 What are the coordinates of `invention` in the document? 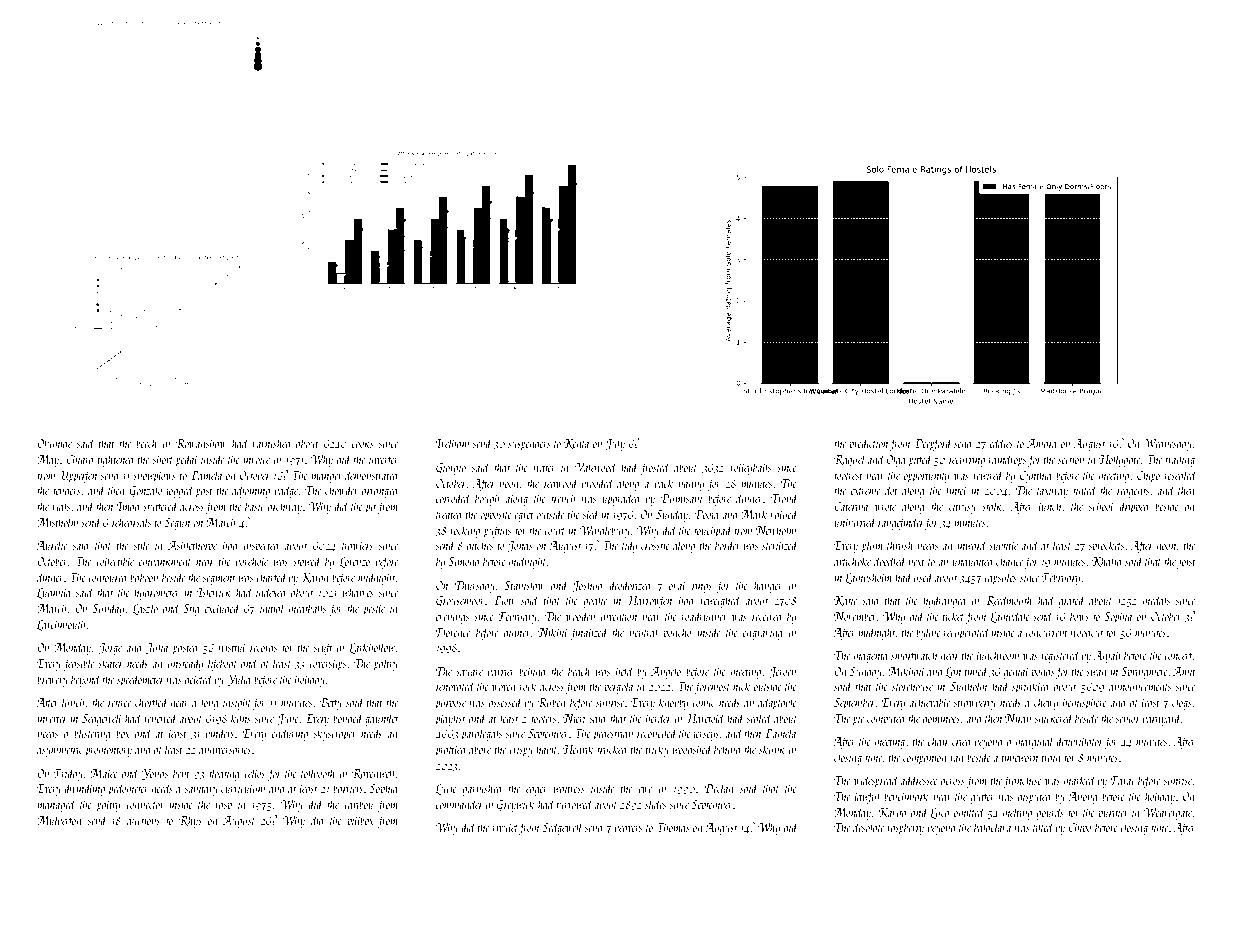 It's located at (619, 616).
